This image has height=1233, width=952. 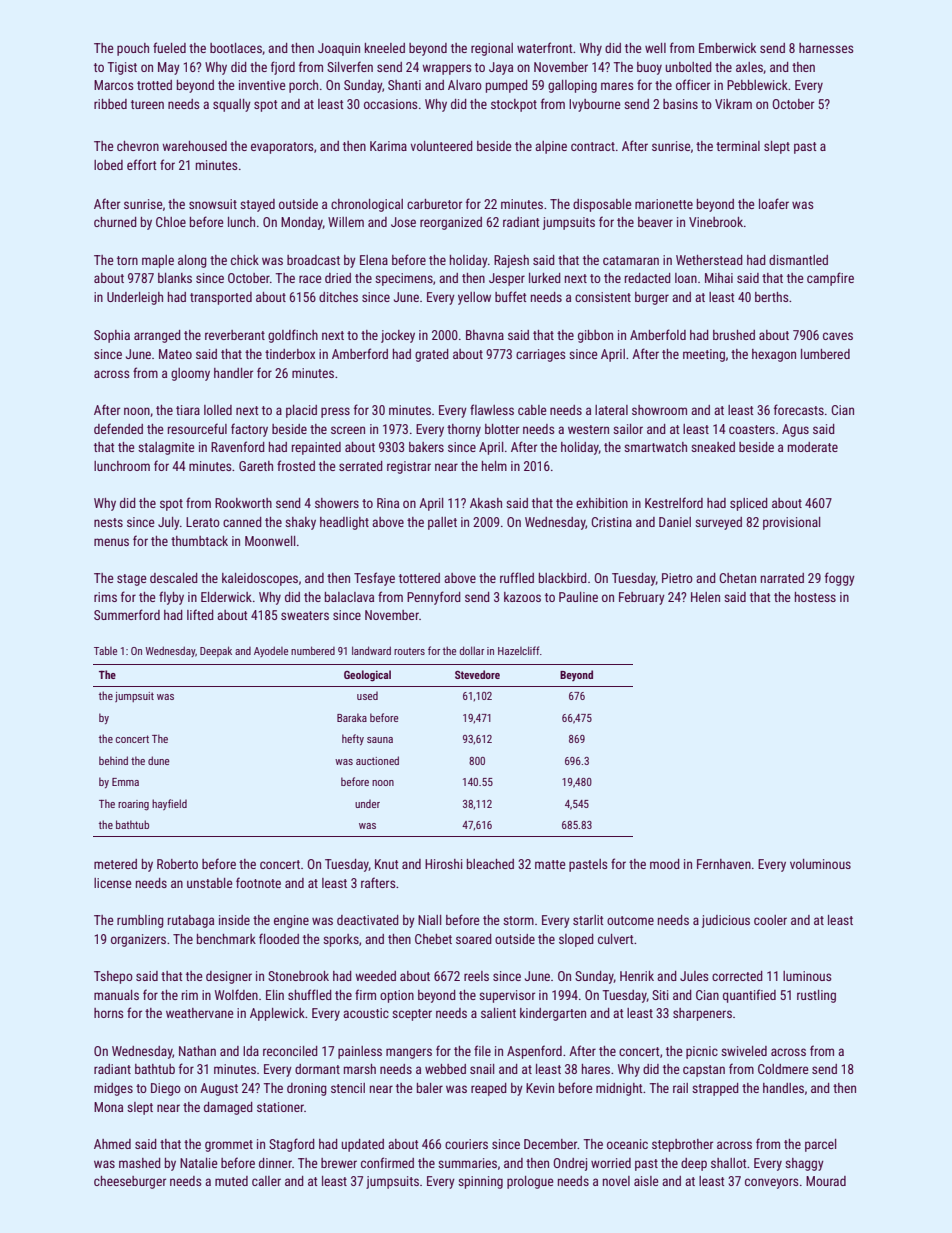 What do you see at coordinates (429, 920) in the image?
I see `Niall` at bounding box center [429, 920].
